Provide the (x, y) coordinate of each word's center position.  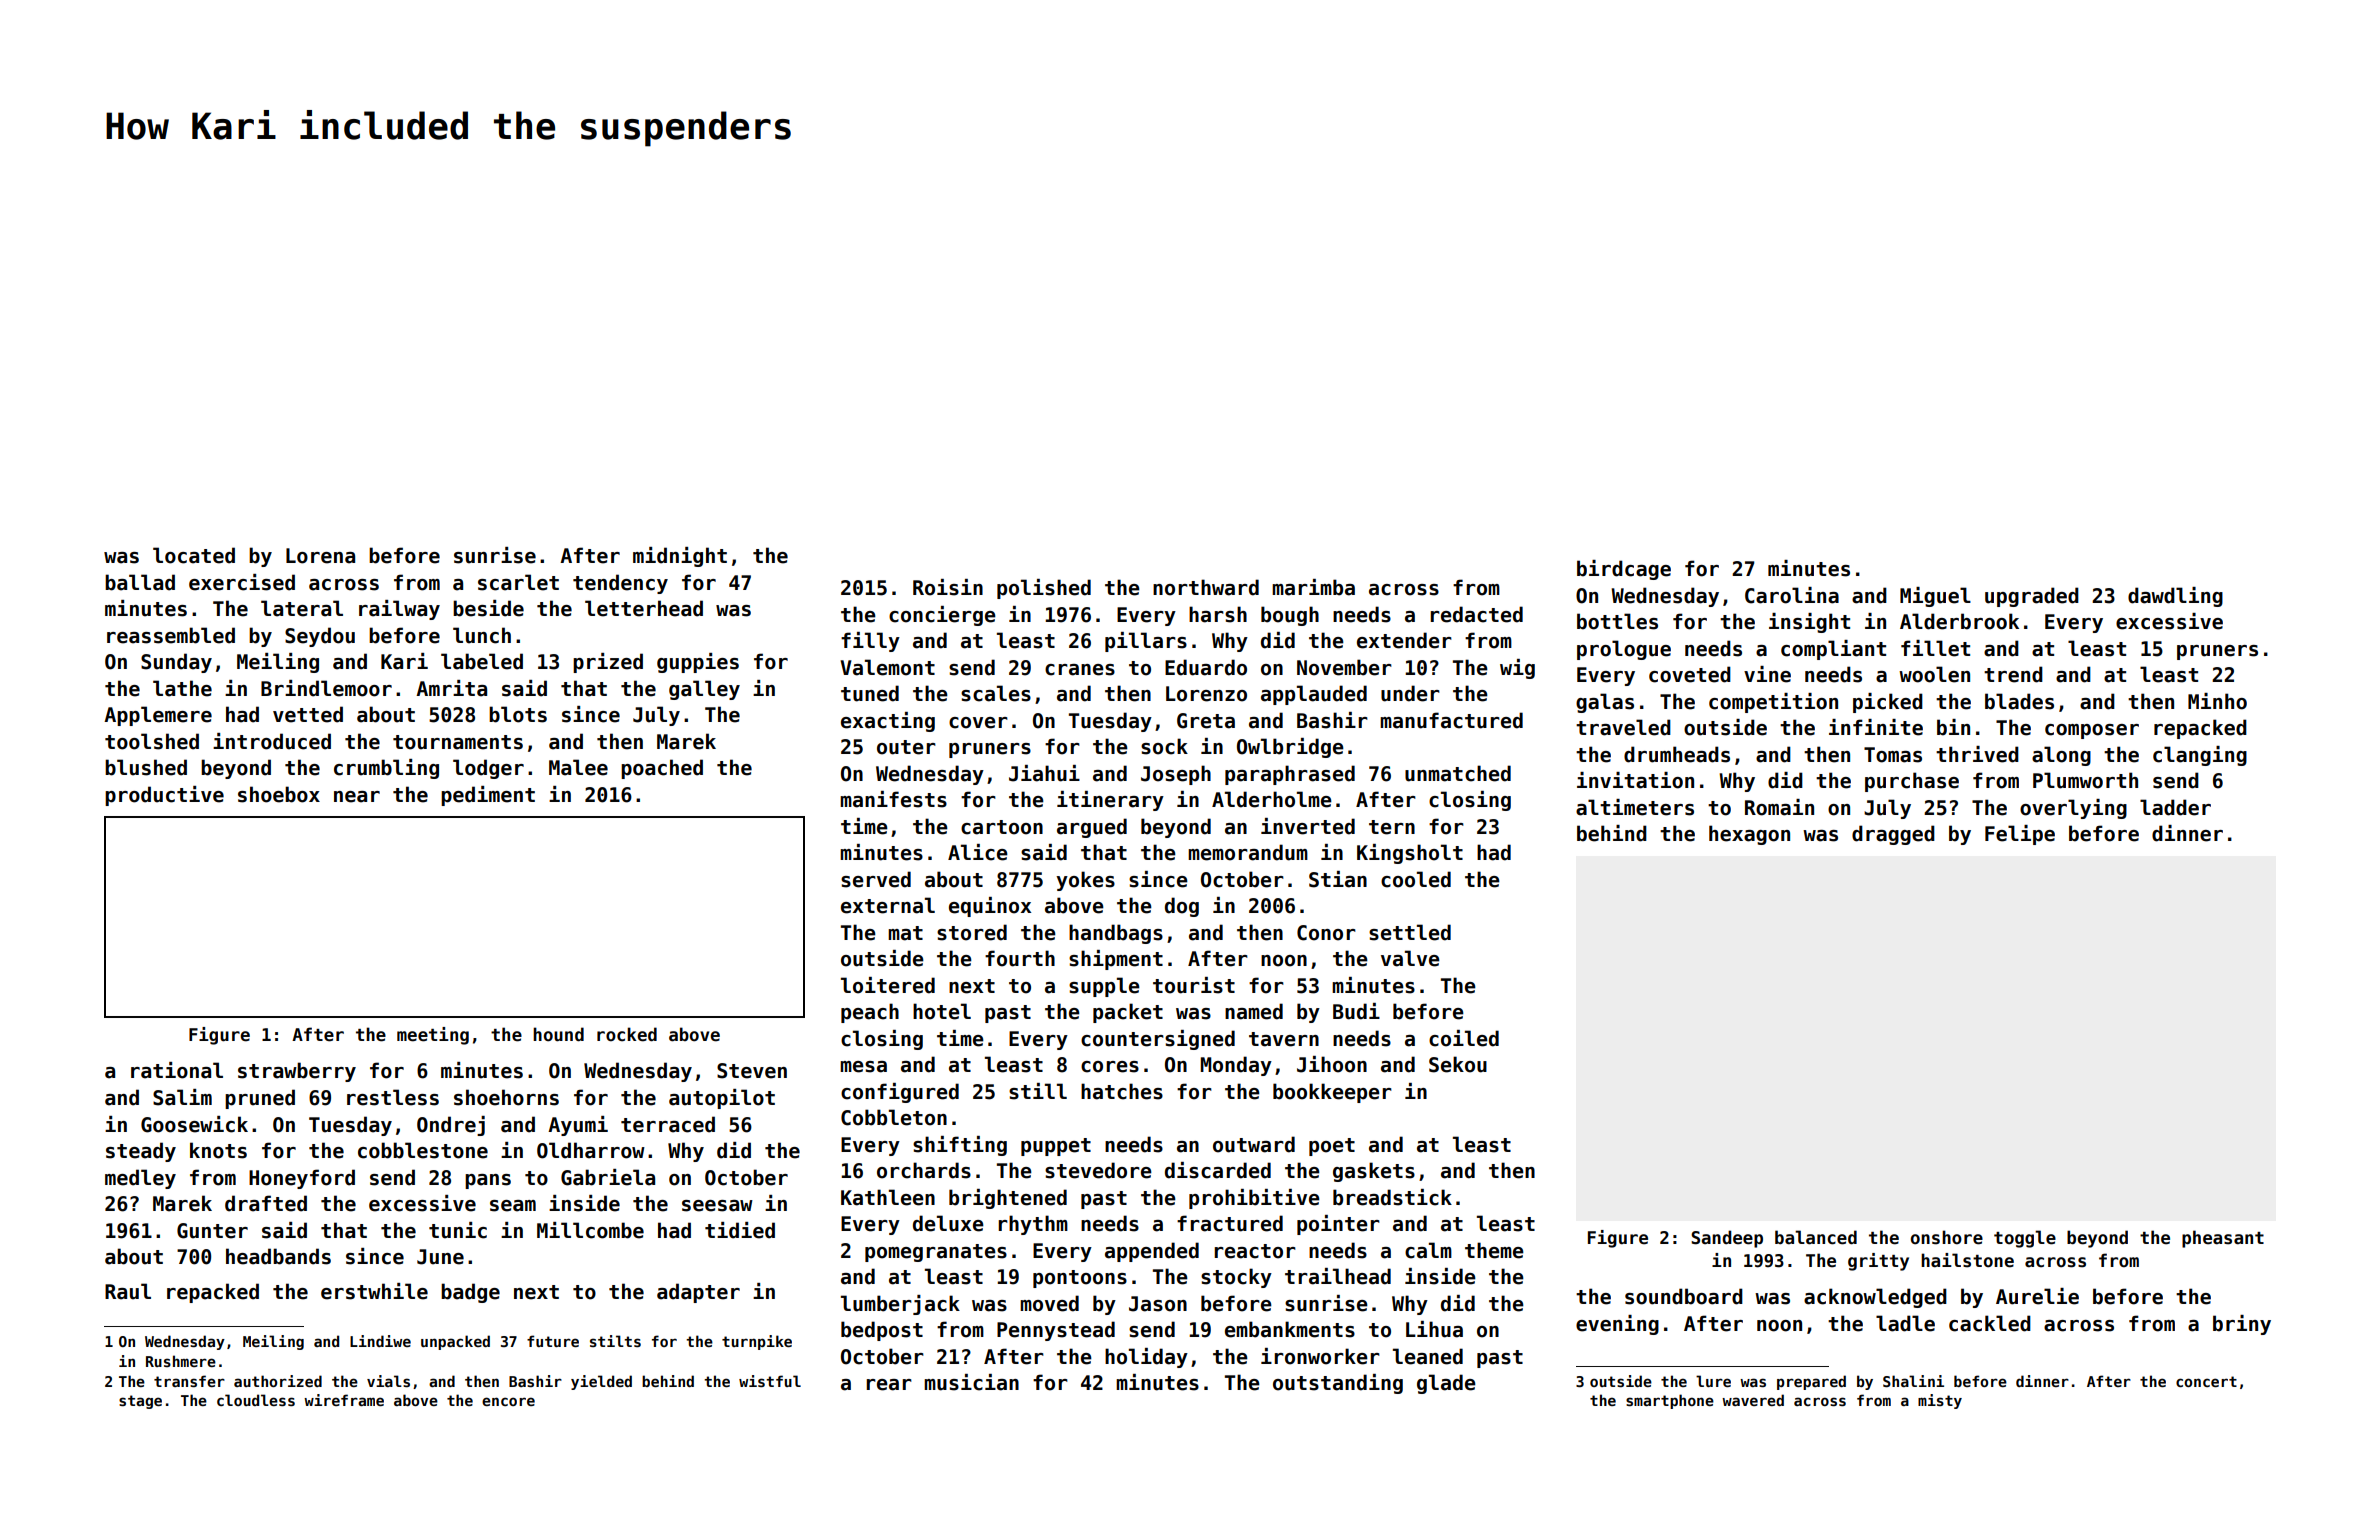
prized (608, 663)
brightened (1008, 1199)
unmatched (1458, 773)
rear (889, 1385)
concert (2206, 1381)
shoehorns (506, 1097)
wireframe (344, 1400)
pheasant (2223, 1239)
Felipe (2020, 835)
